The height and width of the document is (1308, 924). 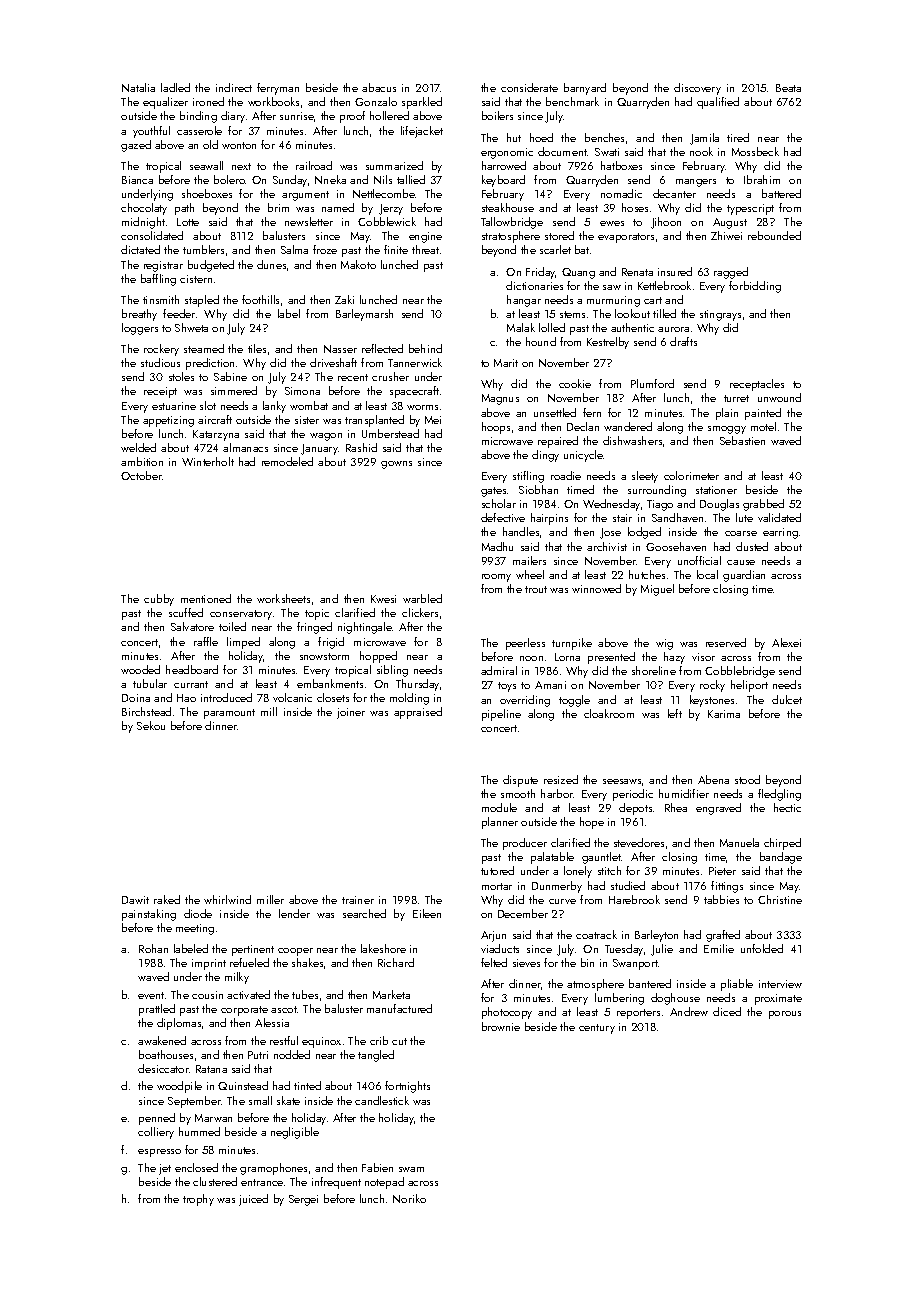 I want to click on swam, so click(x=411, y=1169).
